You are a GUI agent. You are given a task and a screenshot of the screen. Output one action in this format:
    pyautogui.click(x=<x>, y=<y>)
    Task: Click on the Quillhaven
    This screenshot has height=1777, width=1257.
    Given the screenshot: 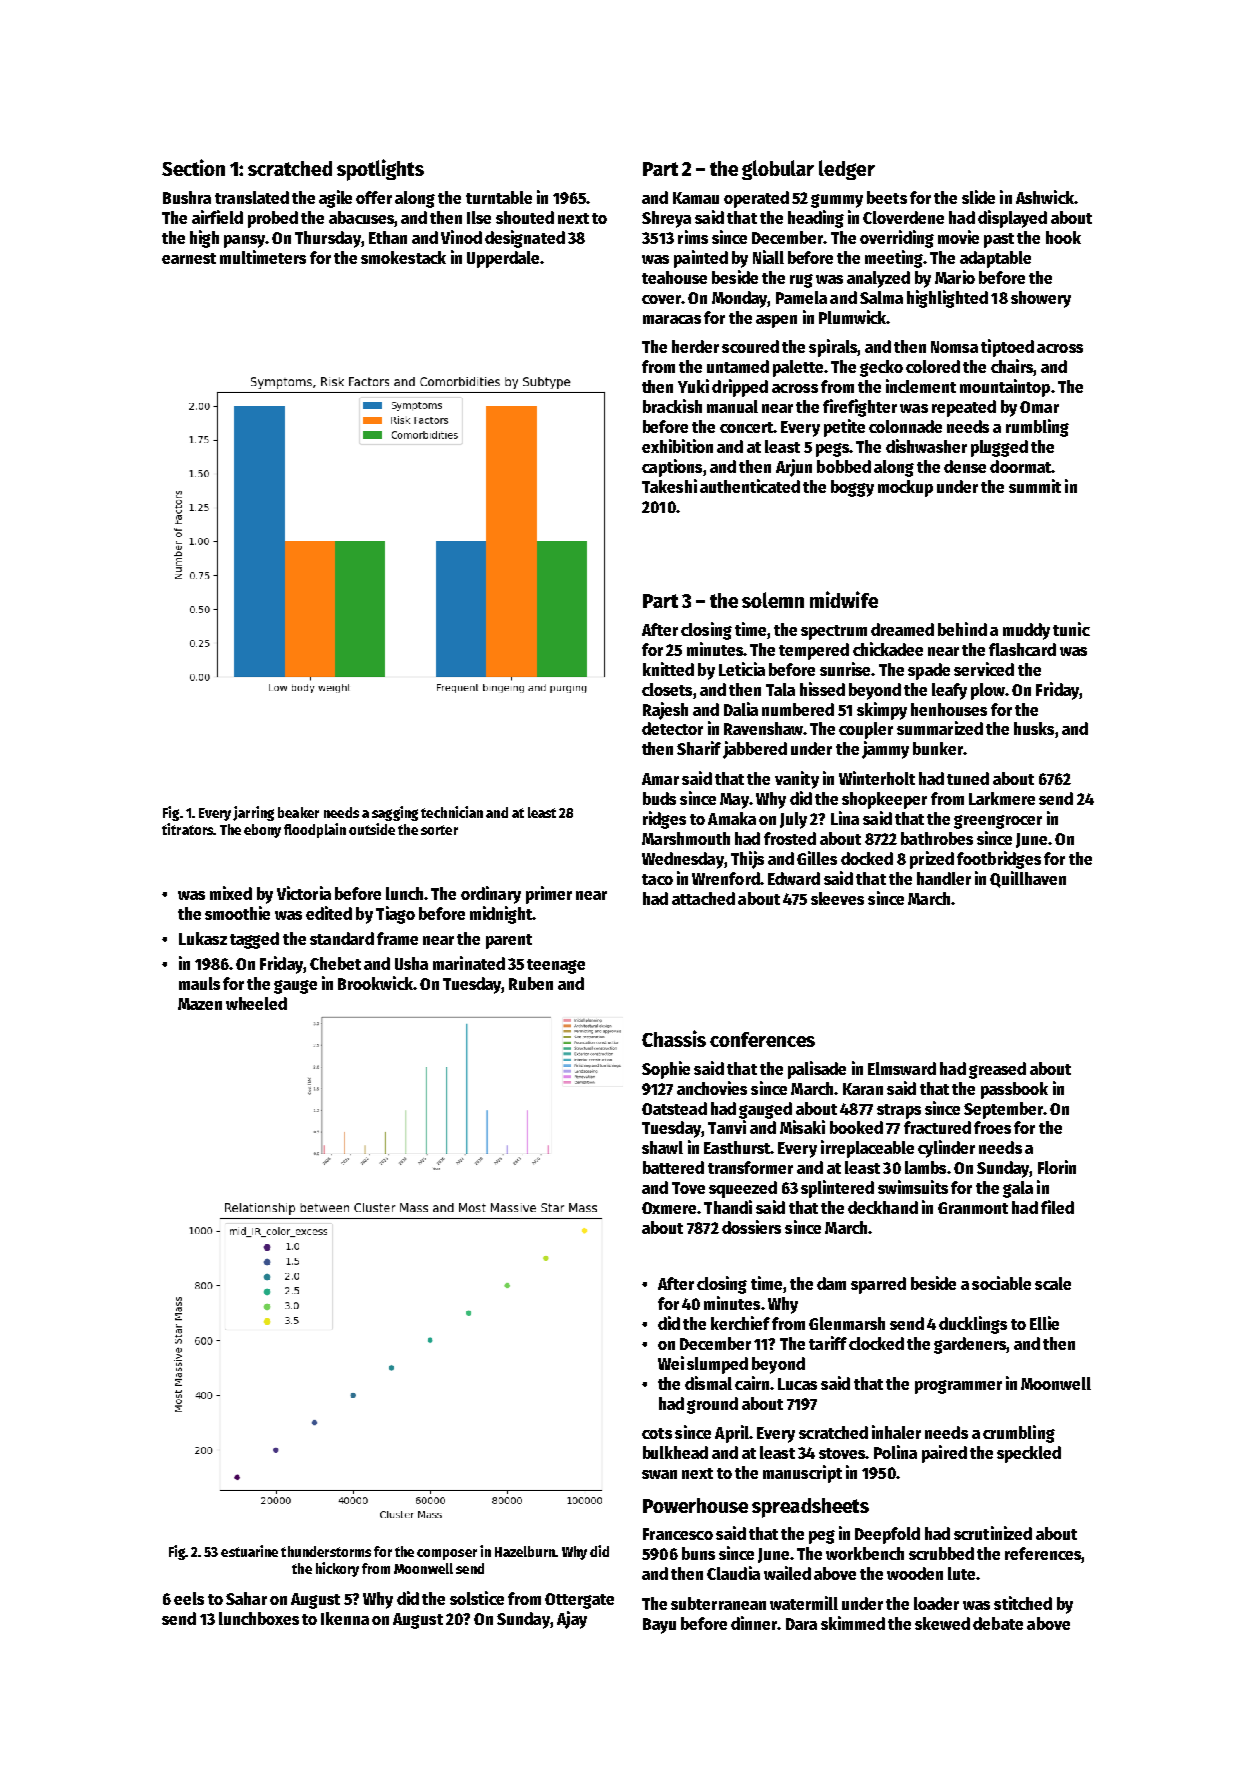 What is the action you would take?
    pyautogui.click(x=1028, y=879)
